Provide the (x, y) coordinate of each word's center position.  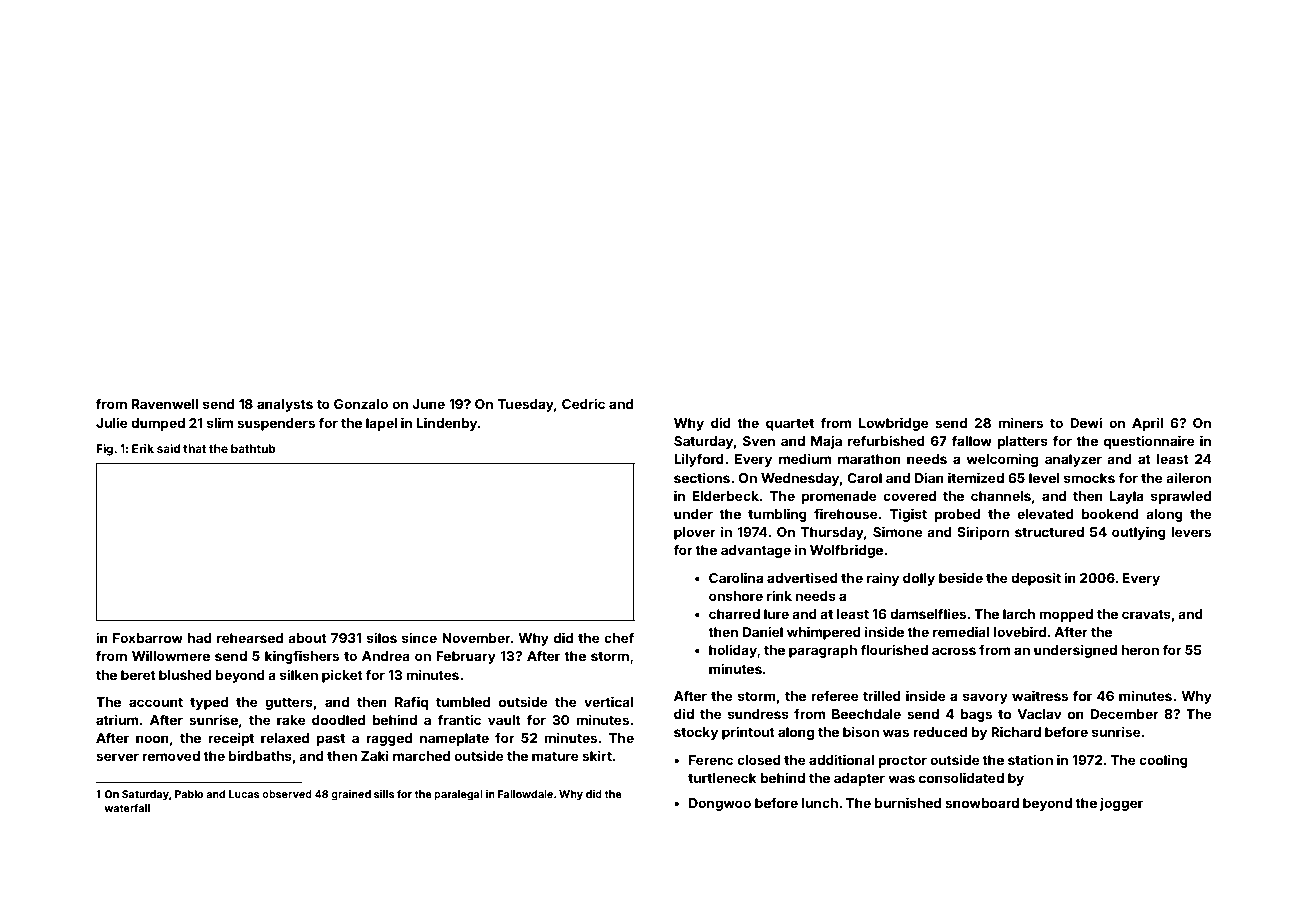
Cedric (583, 403)
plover (695, 533)
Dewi (1086, 422)
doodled (338, 720)
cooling (1163, 761)
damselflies (928, 613)
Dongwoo (720, 804)
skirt (597, 755)
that (194, 448)
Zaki (375, 755)
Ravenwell (165, 404)
